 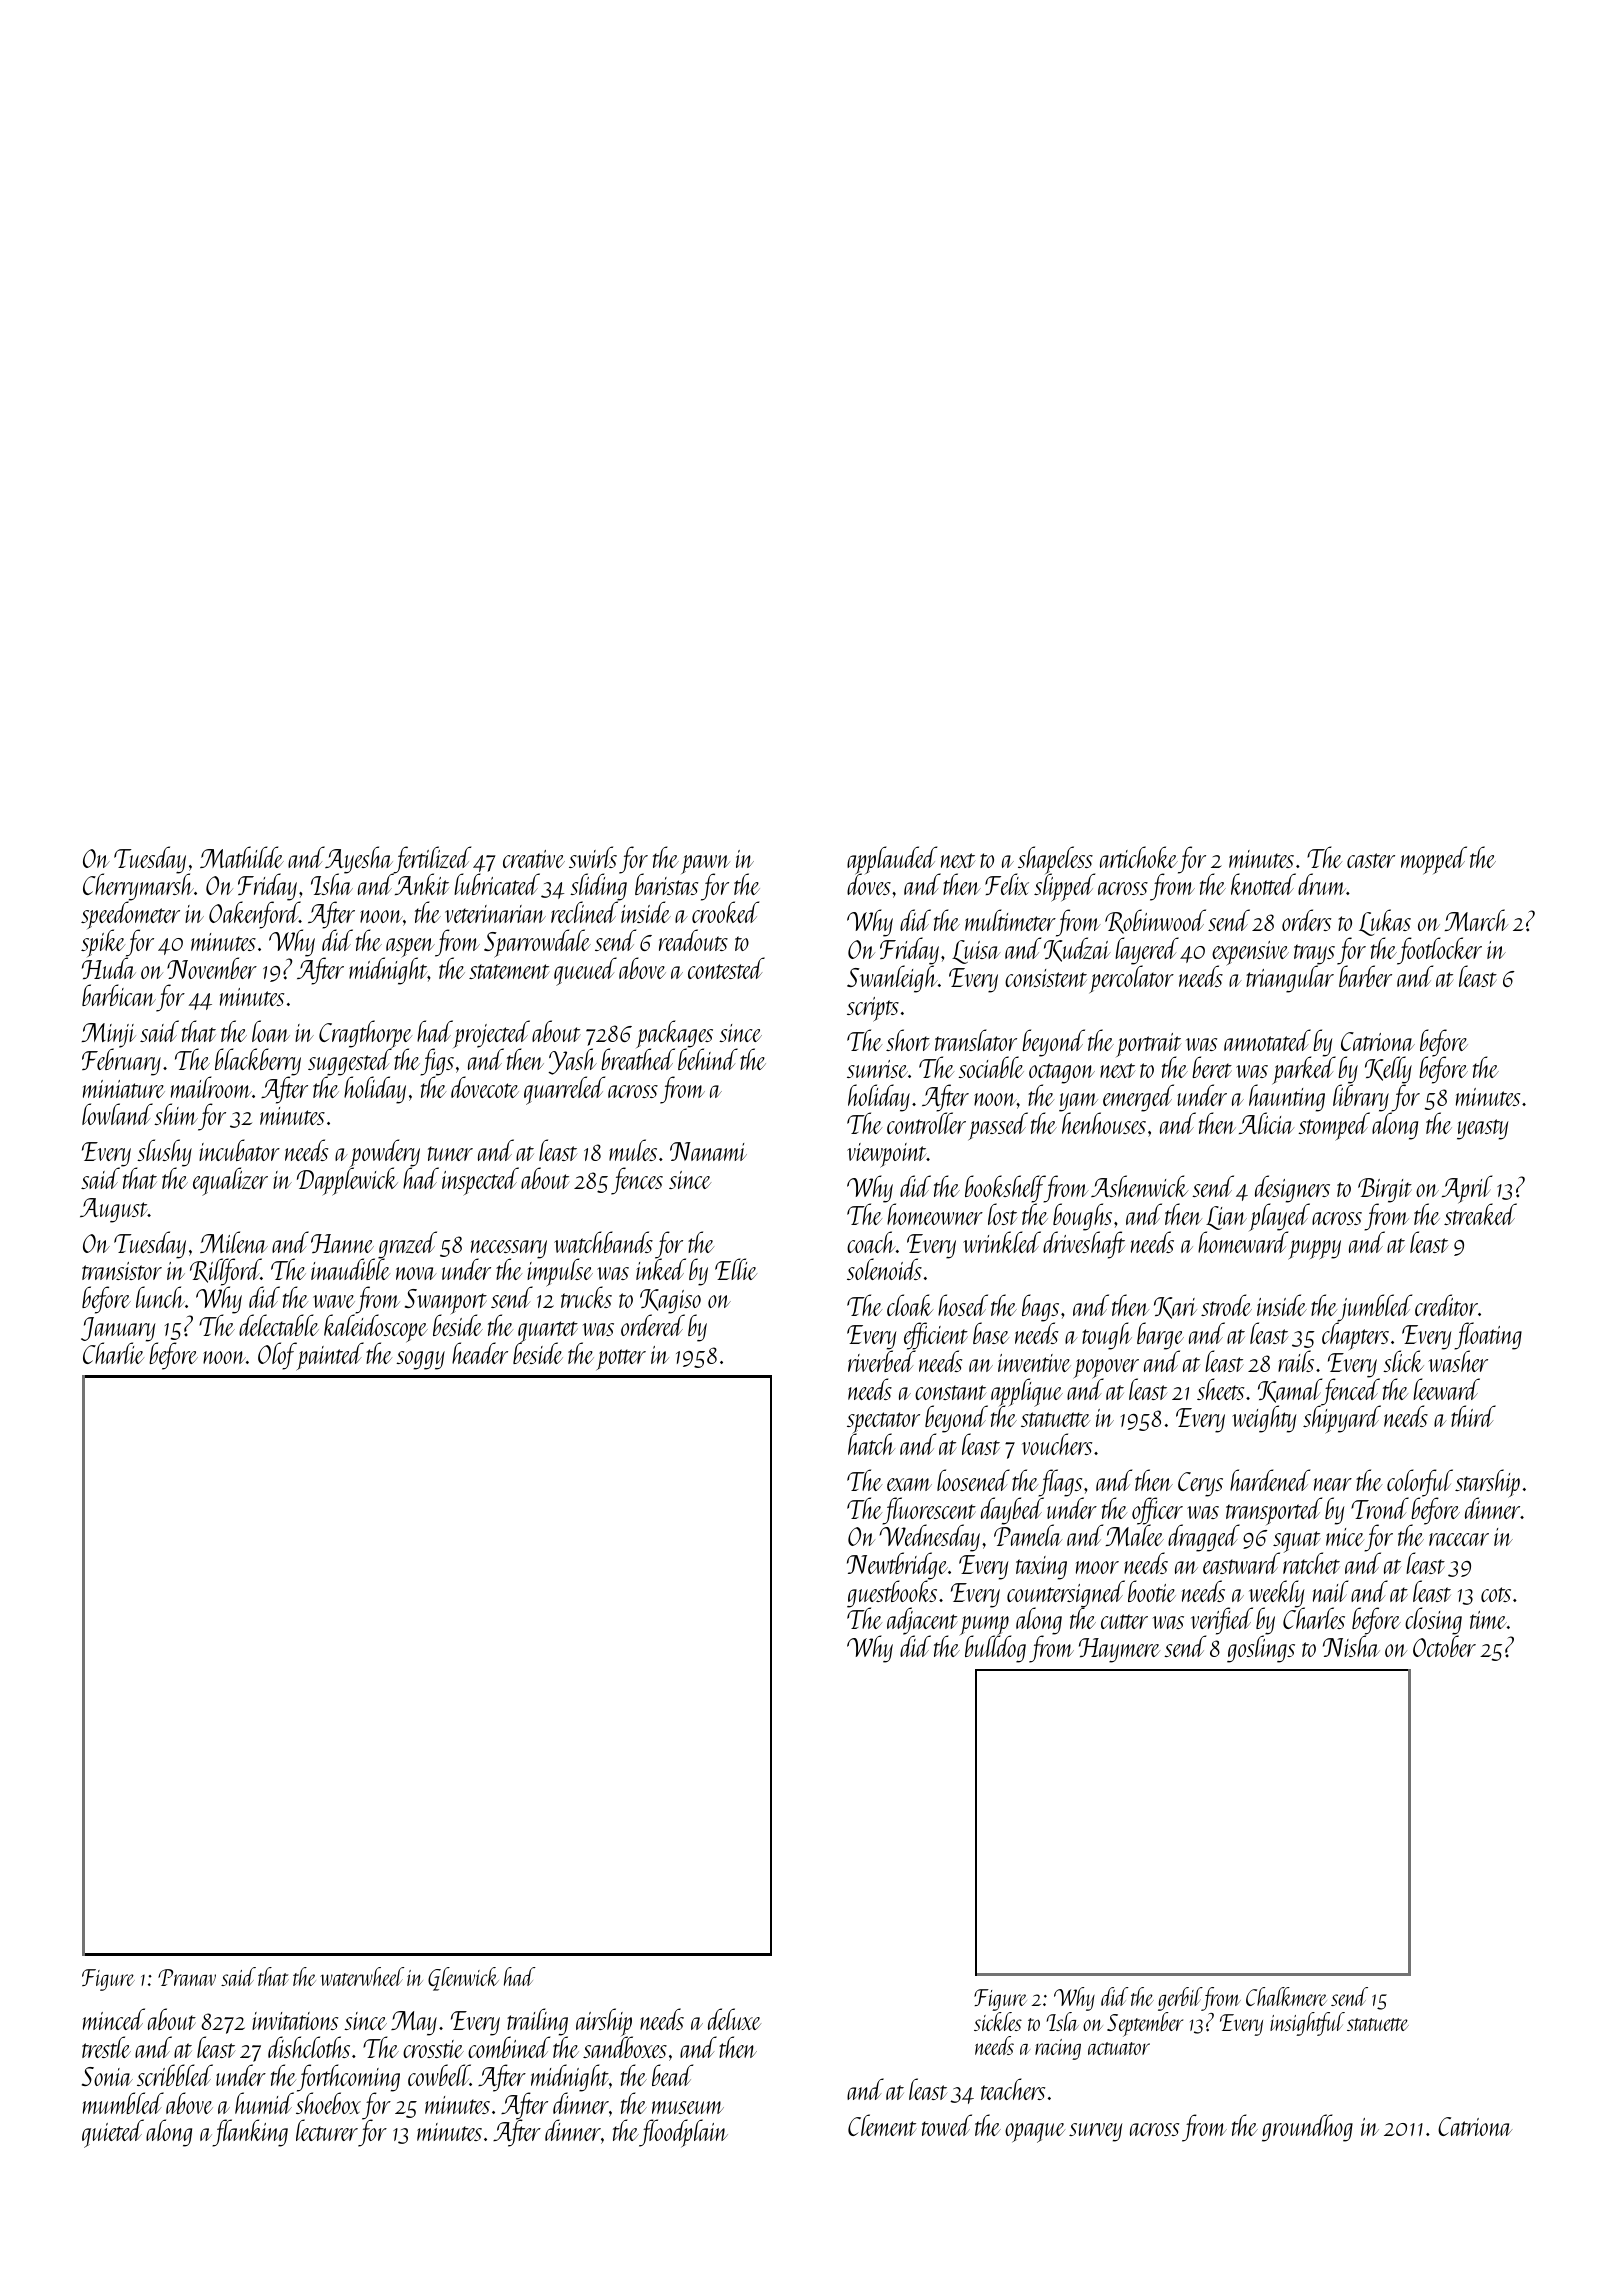 I want to click on pawn, so click(x=705, y=865).
